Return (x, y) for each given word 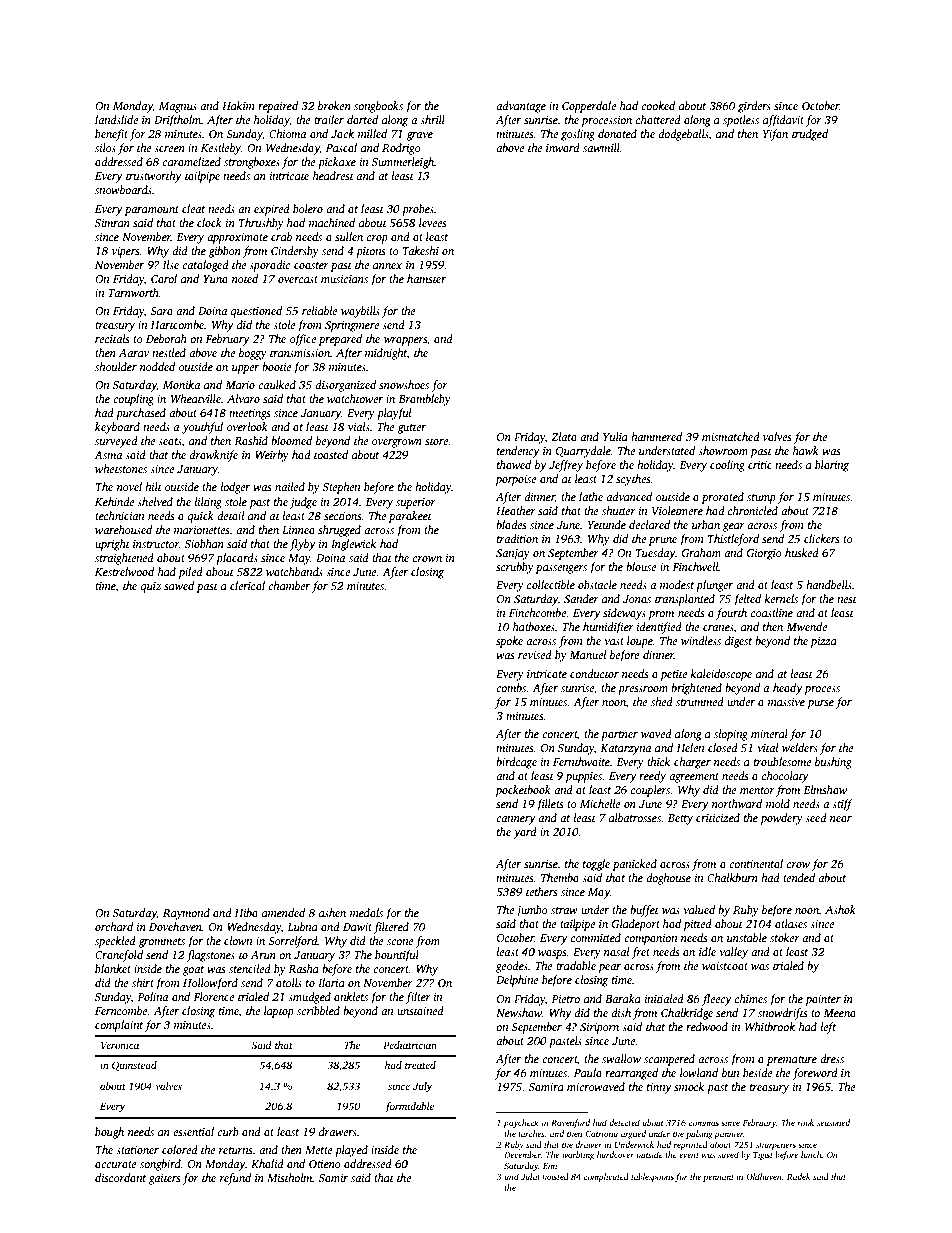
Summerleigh (403, 163)
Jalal (530, 1176)
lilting (208, 503)
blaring (832, 466)
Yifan (775, 135)
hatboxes (534, 626)
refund (235, 1179)
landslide (116, 119)
